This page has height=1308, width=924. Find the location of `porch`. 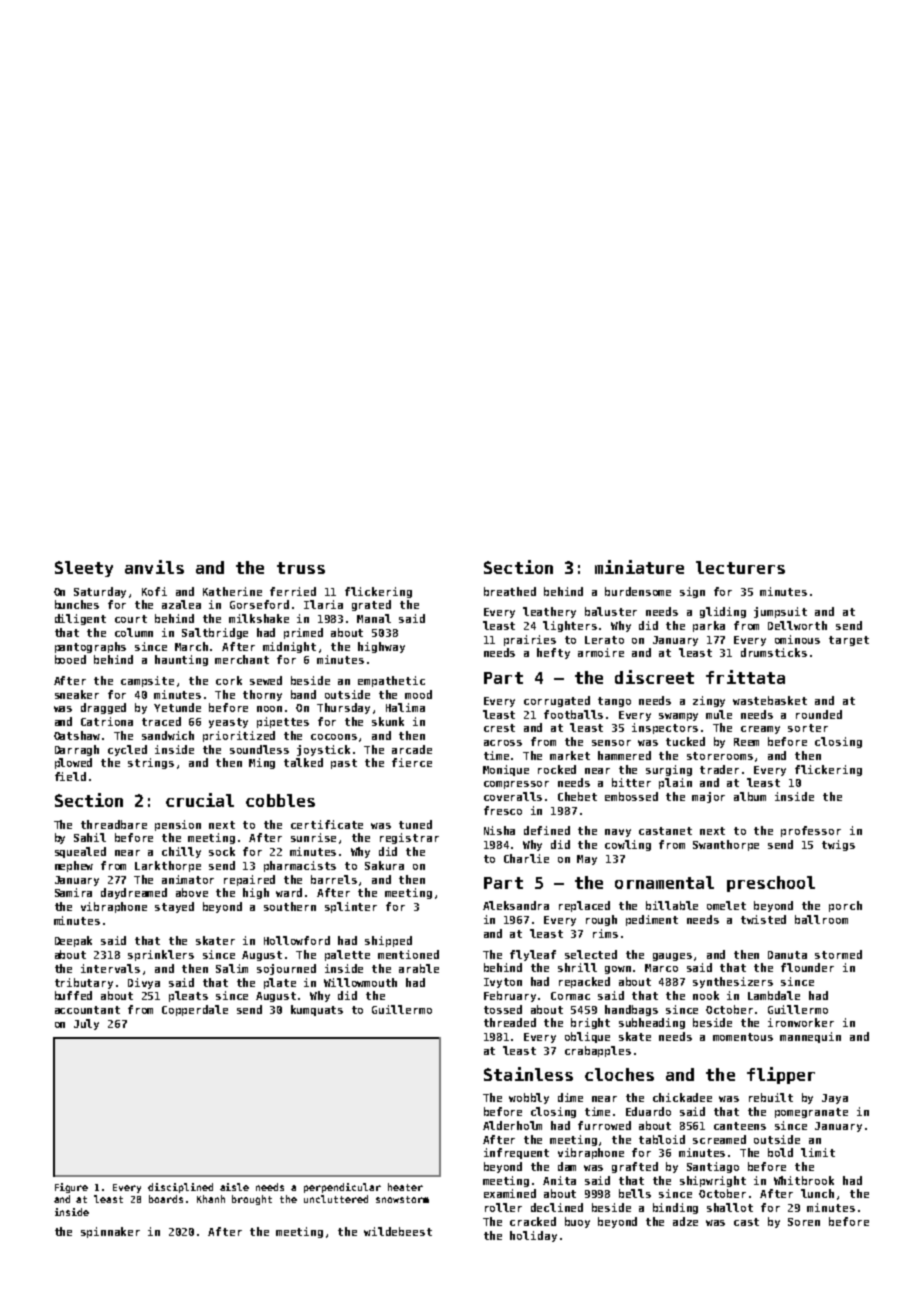

porch is located at coordinates (845, 906).
